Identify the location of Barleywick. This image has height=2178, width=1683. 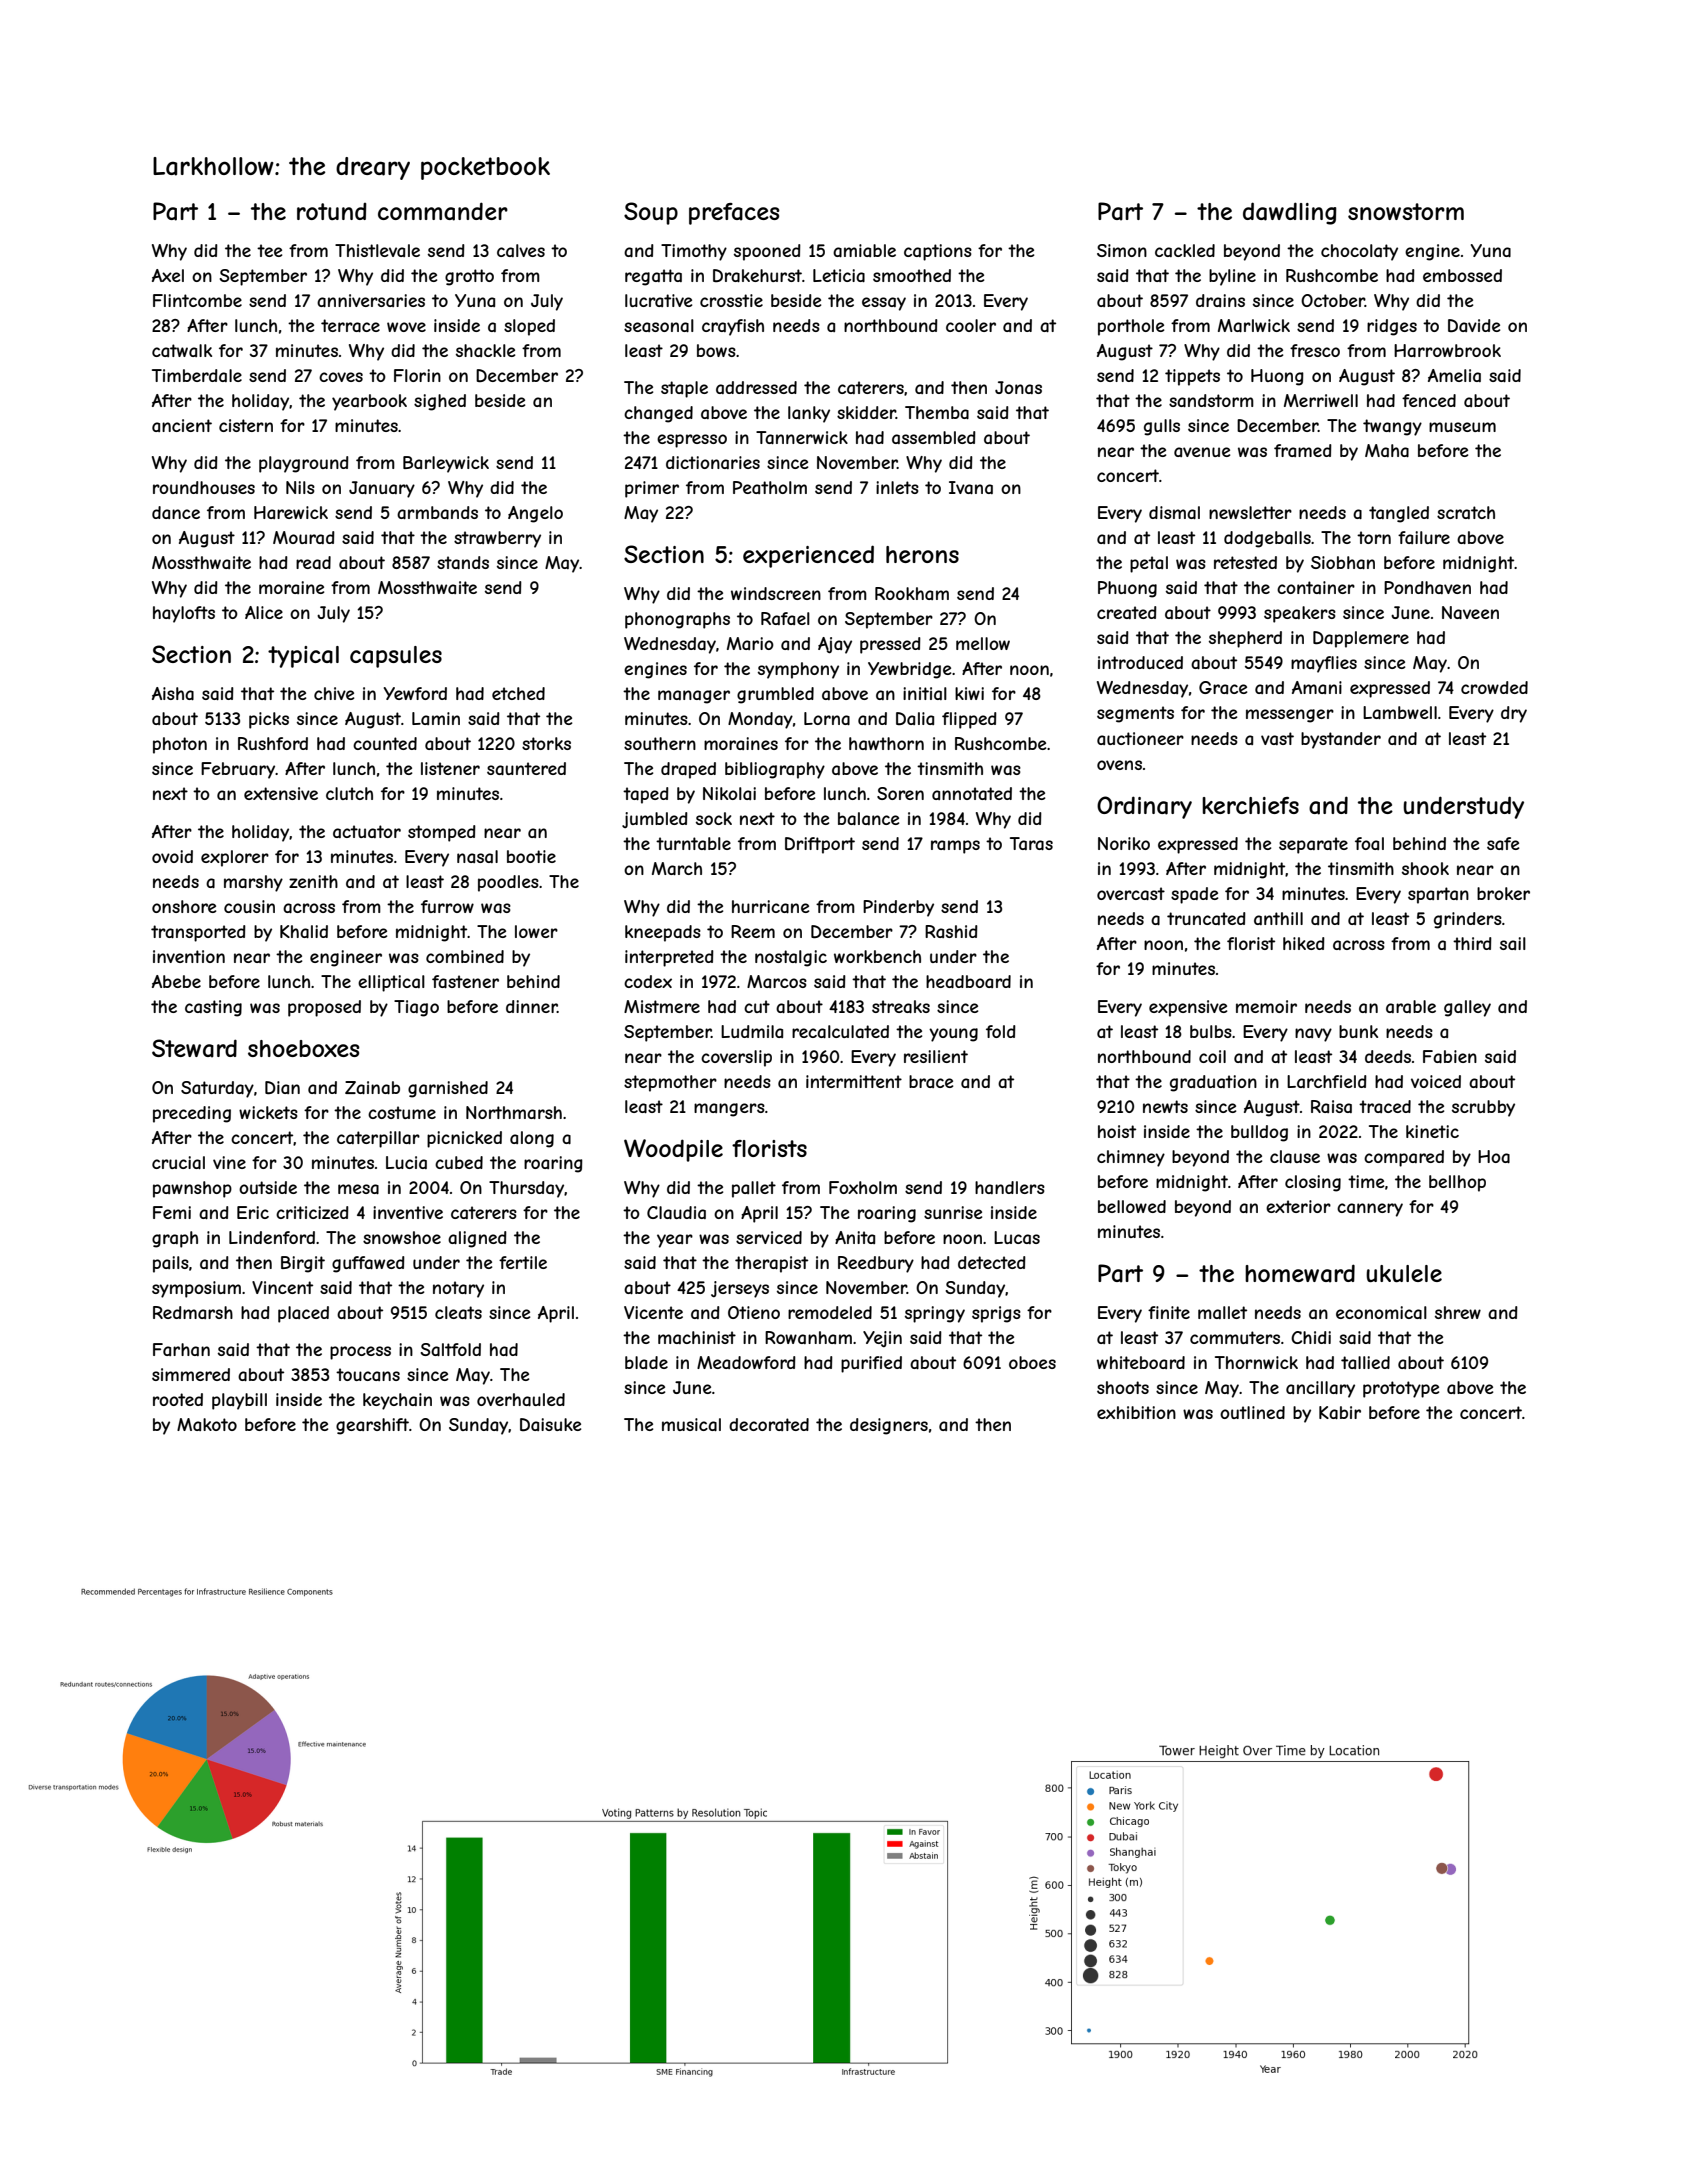
(446, 464).
